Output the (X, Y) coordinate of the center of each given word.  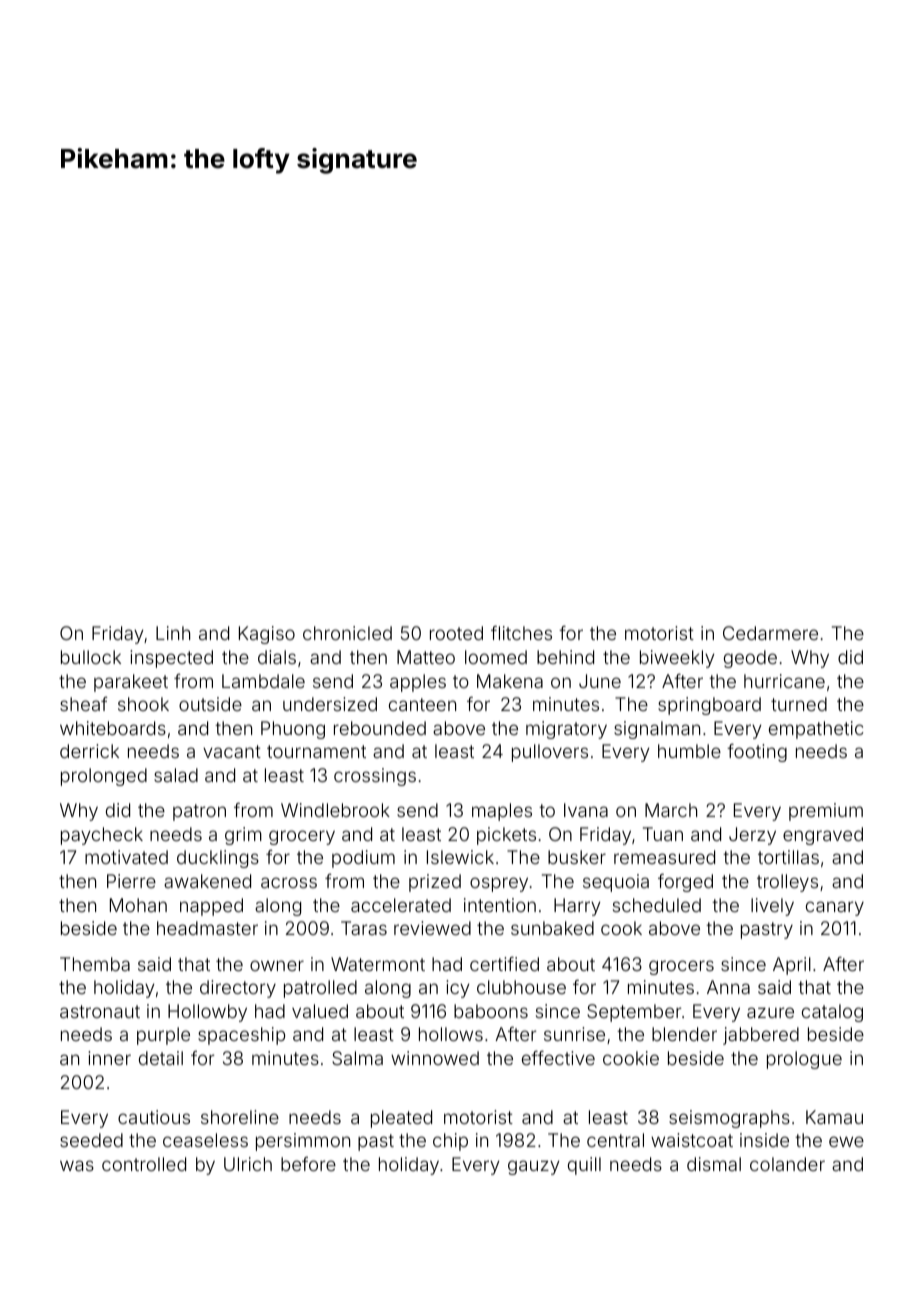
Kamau (834, 1117)
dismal (714, 1164)
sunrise (574, 1034)
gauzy (534, 1167)
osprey (499, 884)
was (77, 1165)
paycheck (102, 836)
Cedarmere (770, 633)
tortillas (788, 857)
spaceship (241, 1036)
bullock (91, 657)
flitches (521, 633)
